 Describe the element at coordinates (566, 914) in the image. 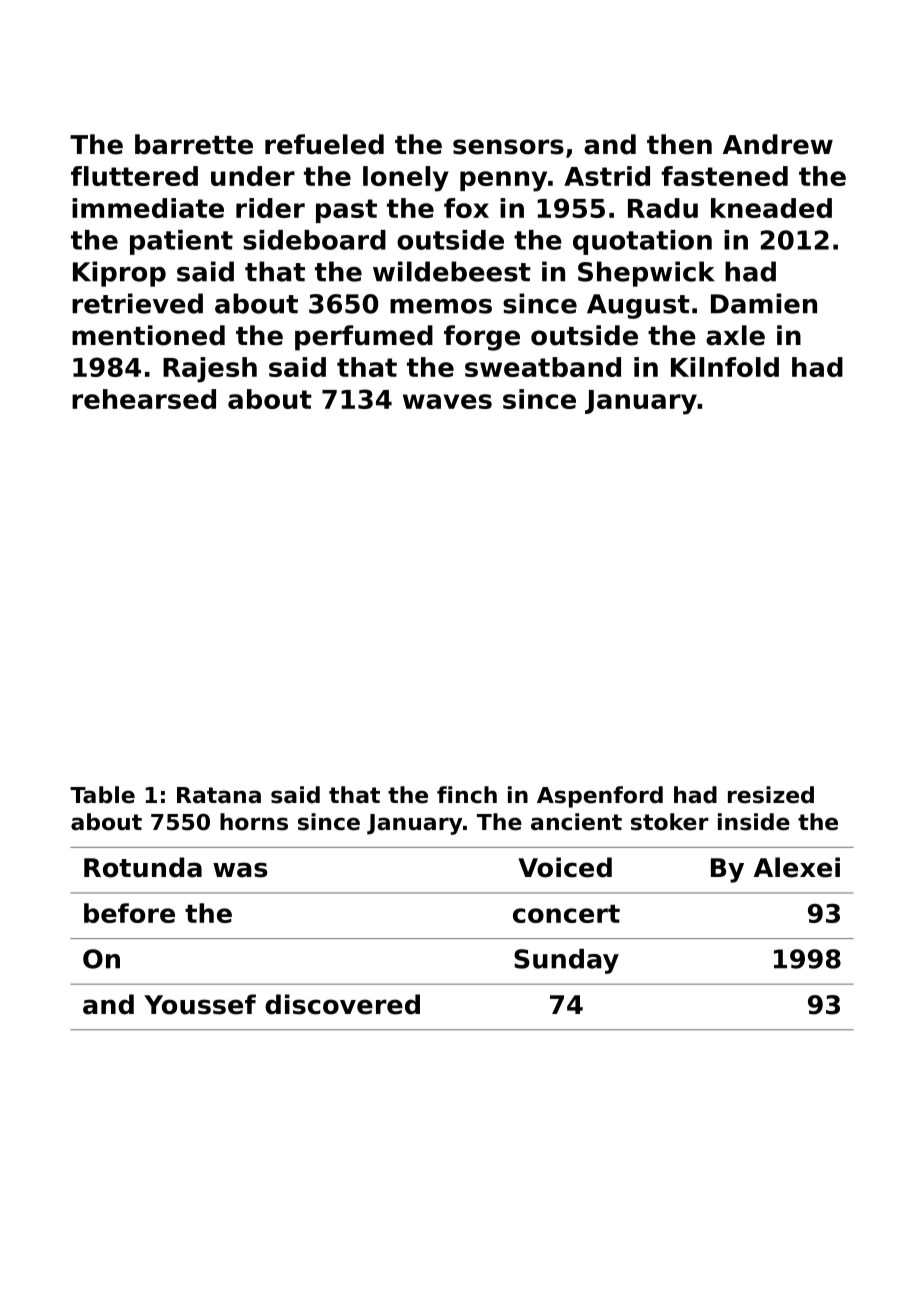

I see `concert` at that location.
